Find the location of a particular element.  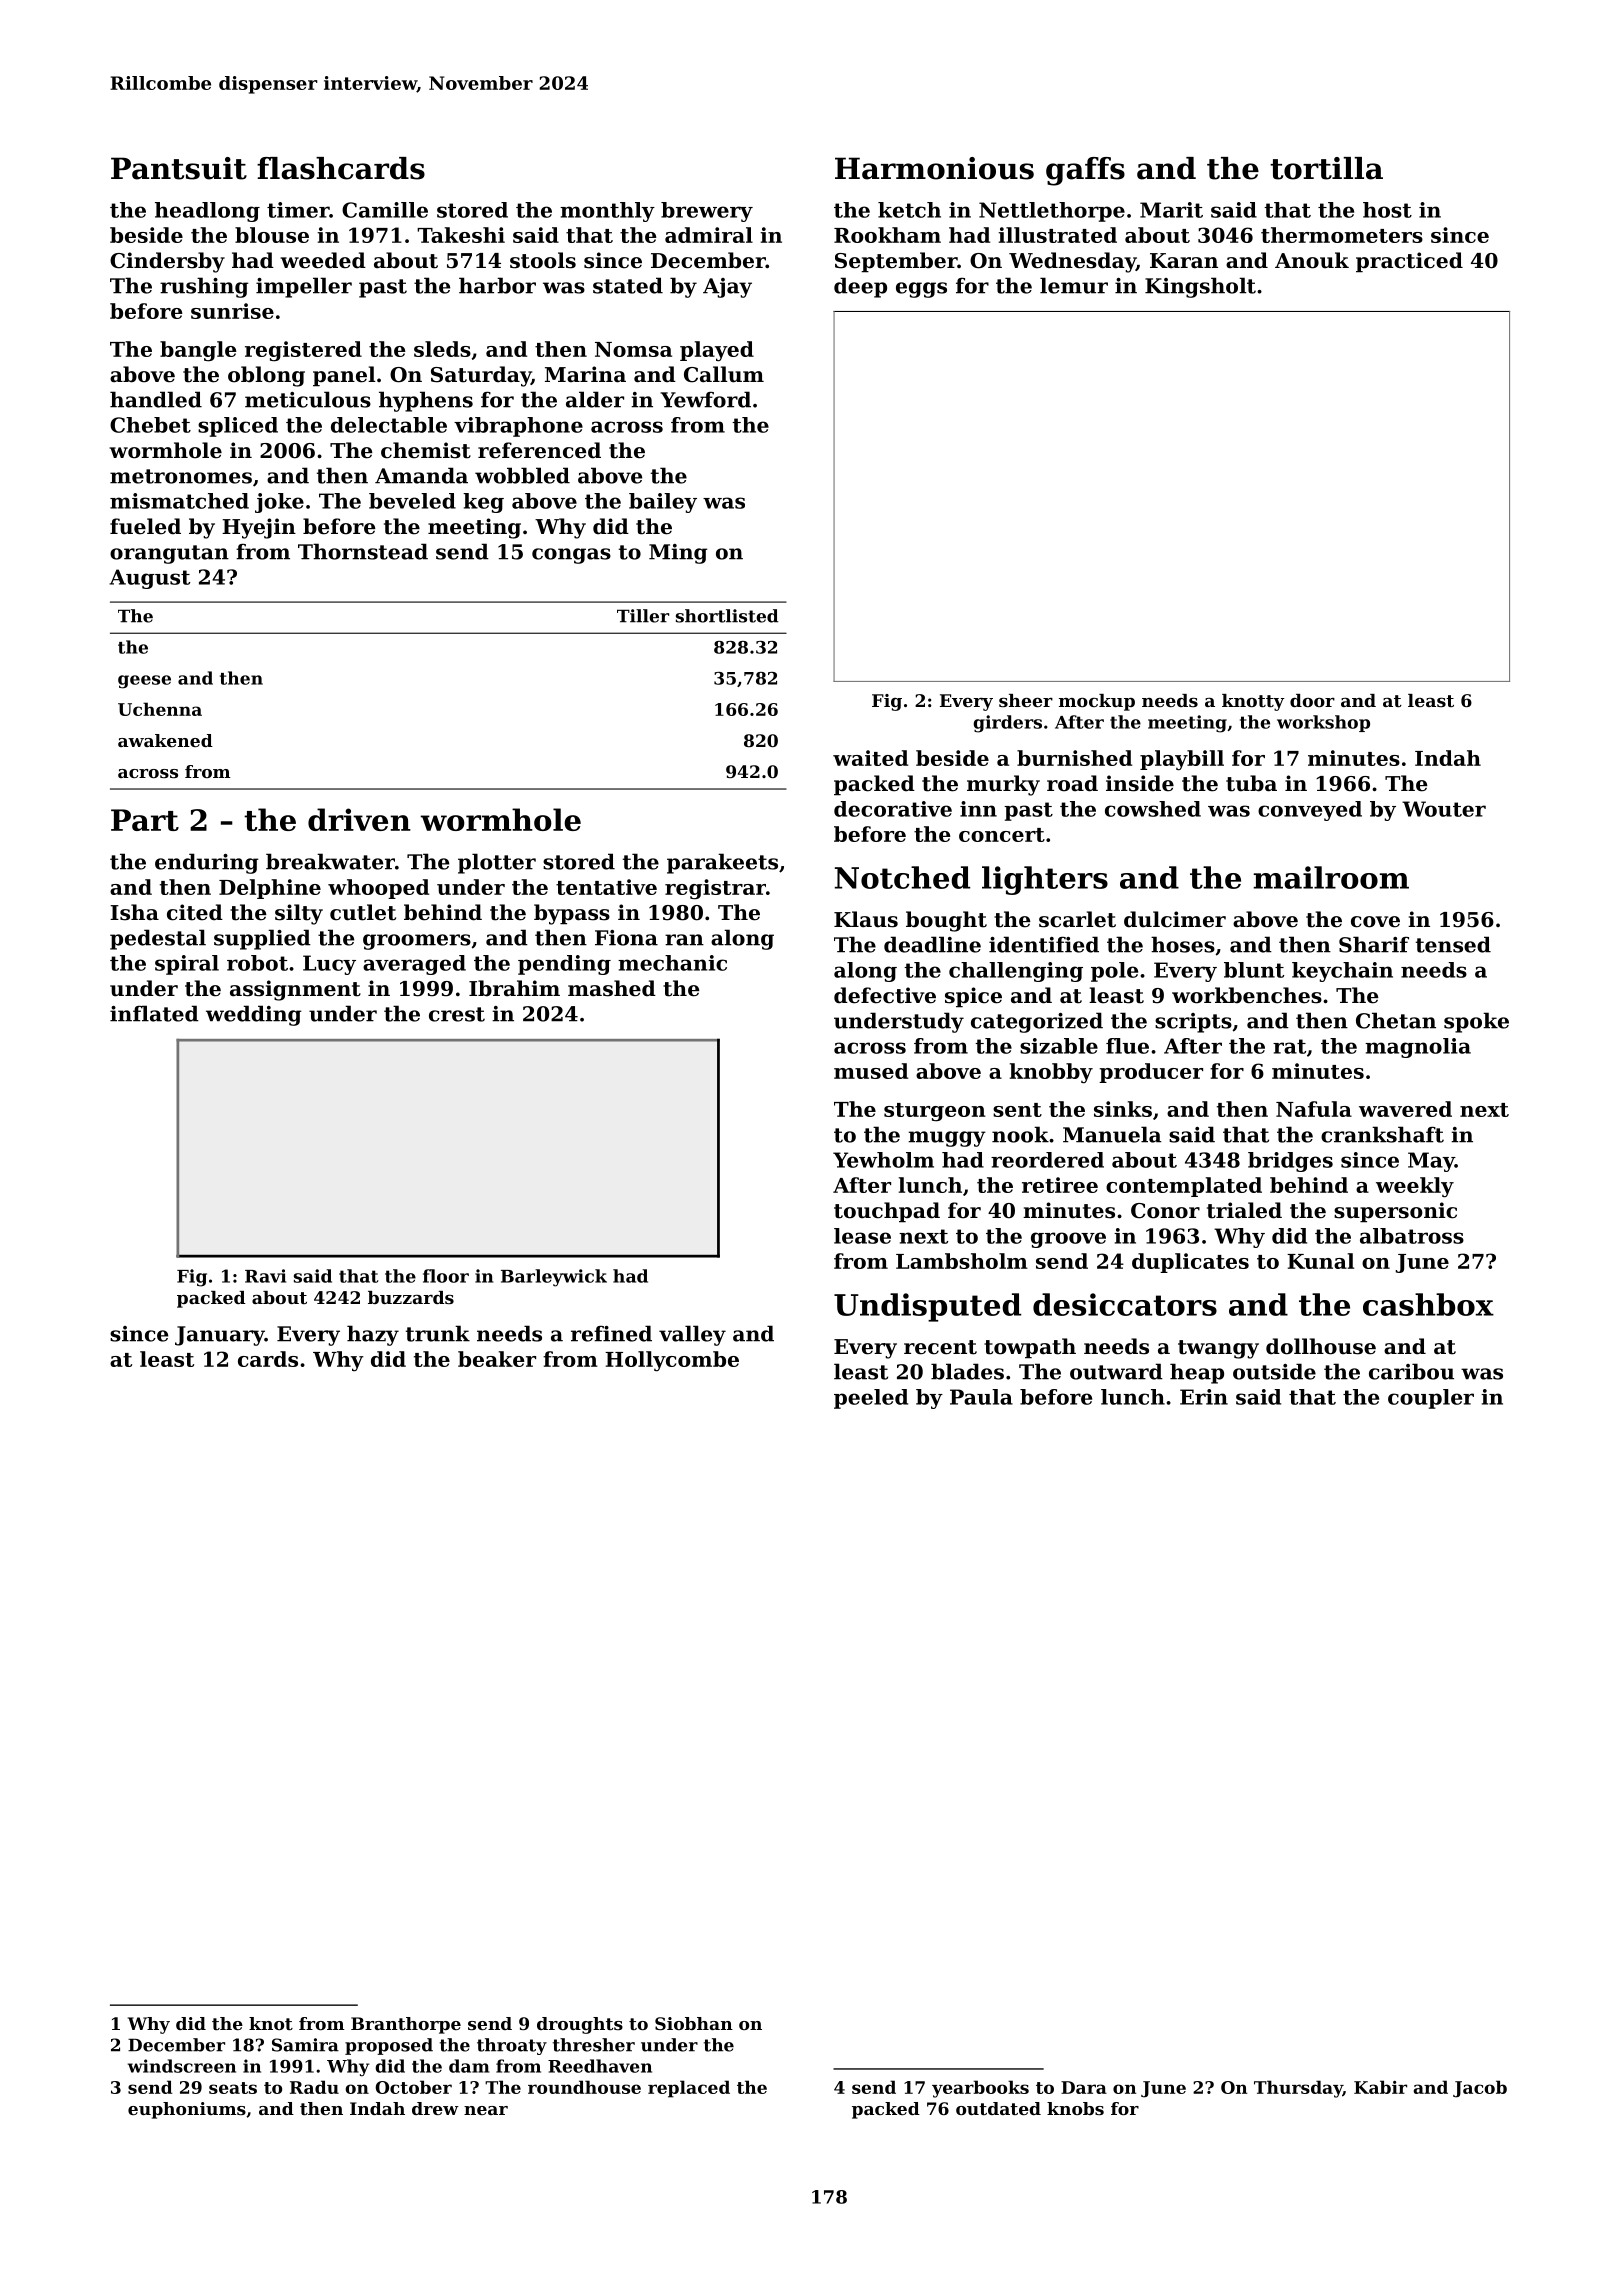

Harmonious is located at coordinates (934, 168).
